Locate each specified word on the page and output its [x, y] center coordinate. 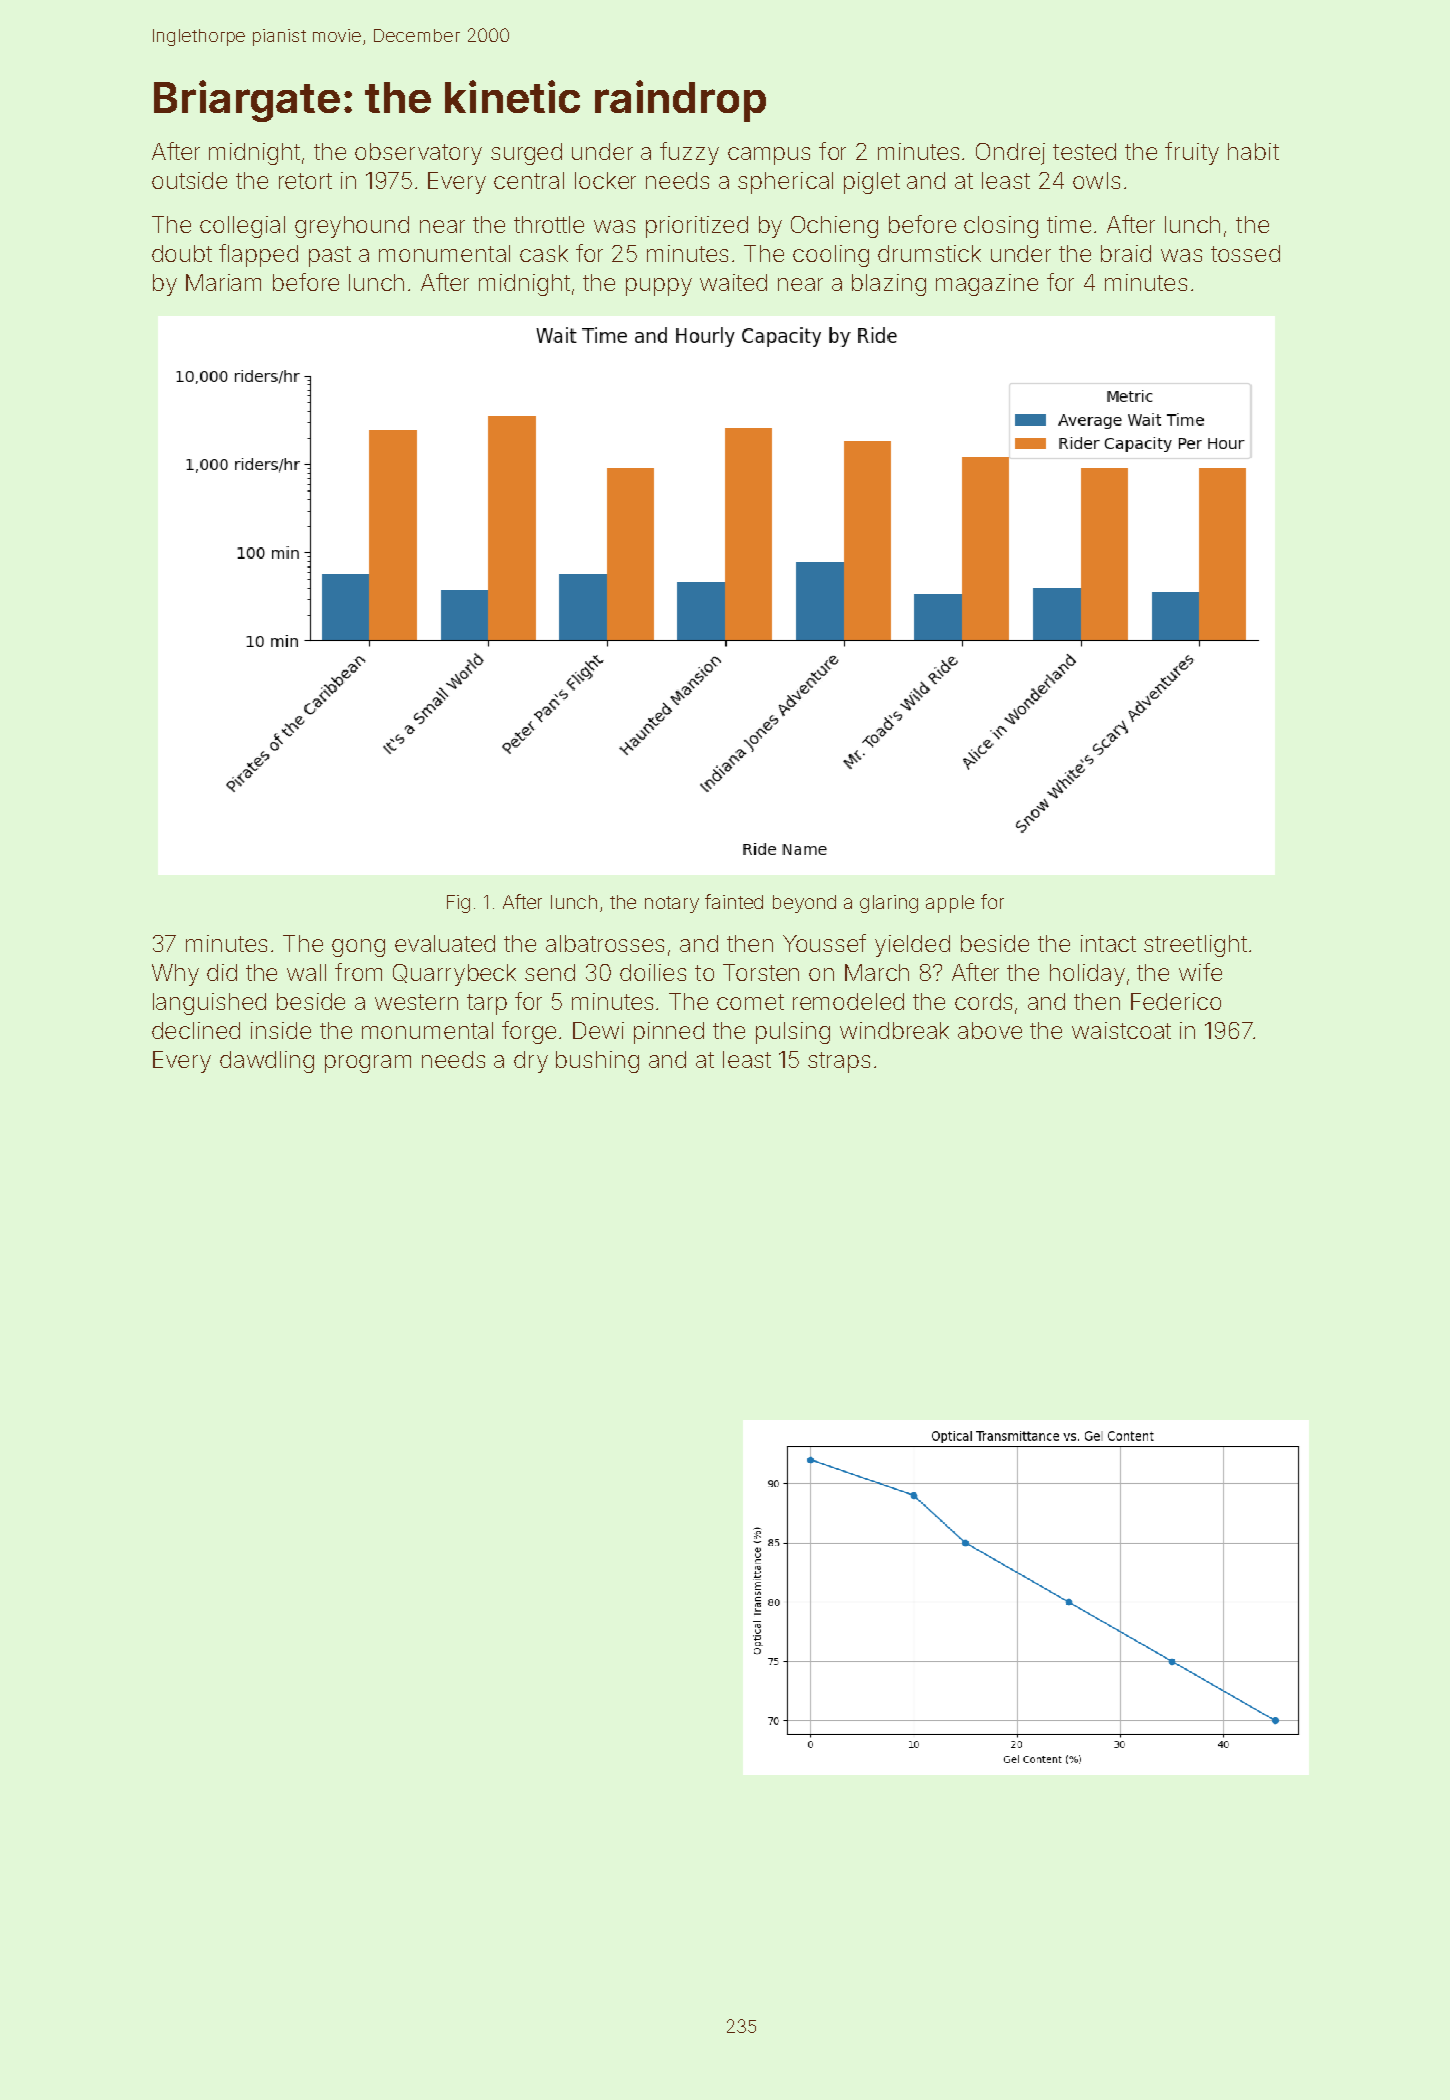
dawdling [267, 1062]
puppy [659, 287]
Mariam [223, 282]
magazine [987, 285]
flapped [258, 255]
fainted [734, 901]
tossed [1245, 253]
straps [839, 1062]
